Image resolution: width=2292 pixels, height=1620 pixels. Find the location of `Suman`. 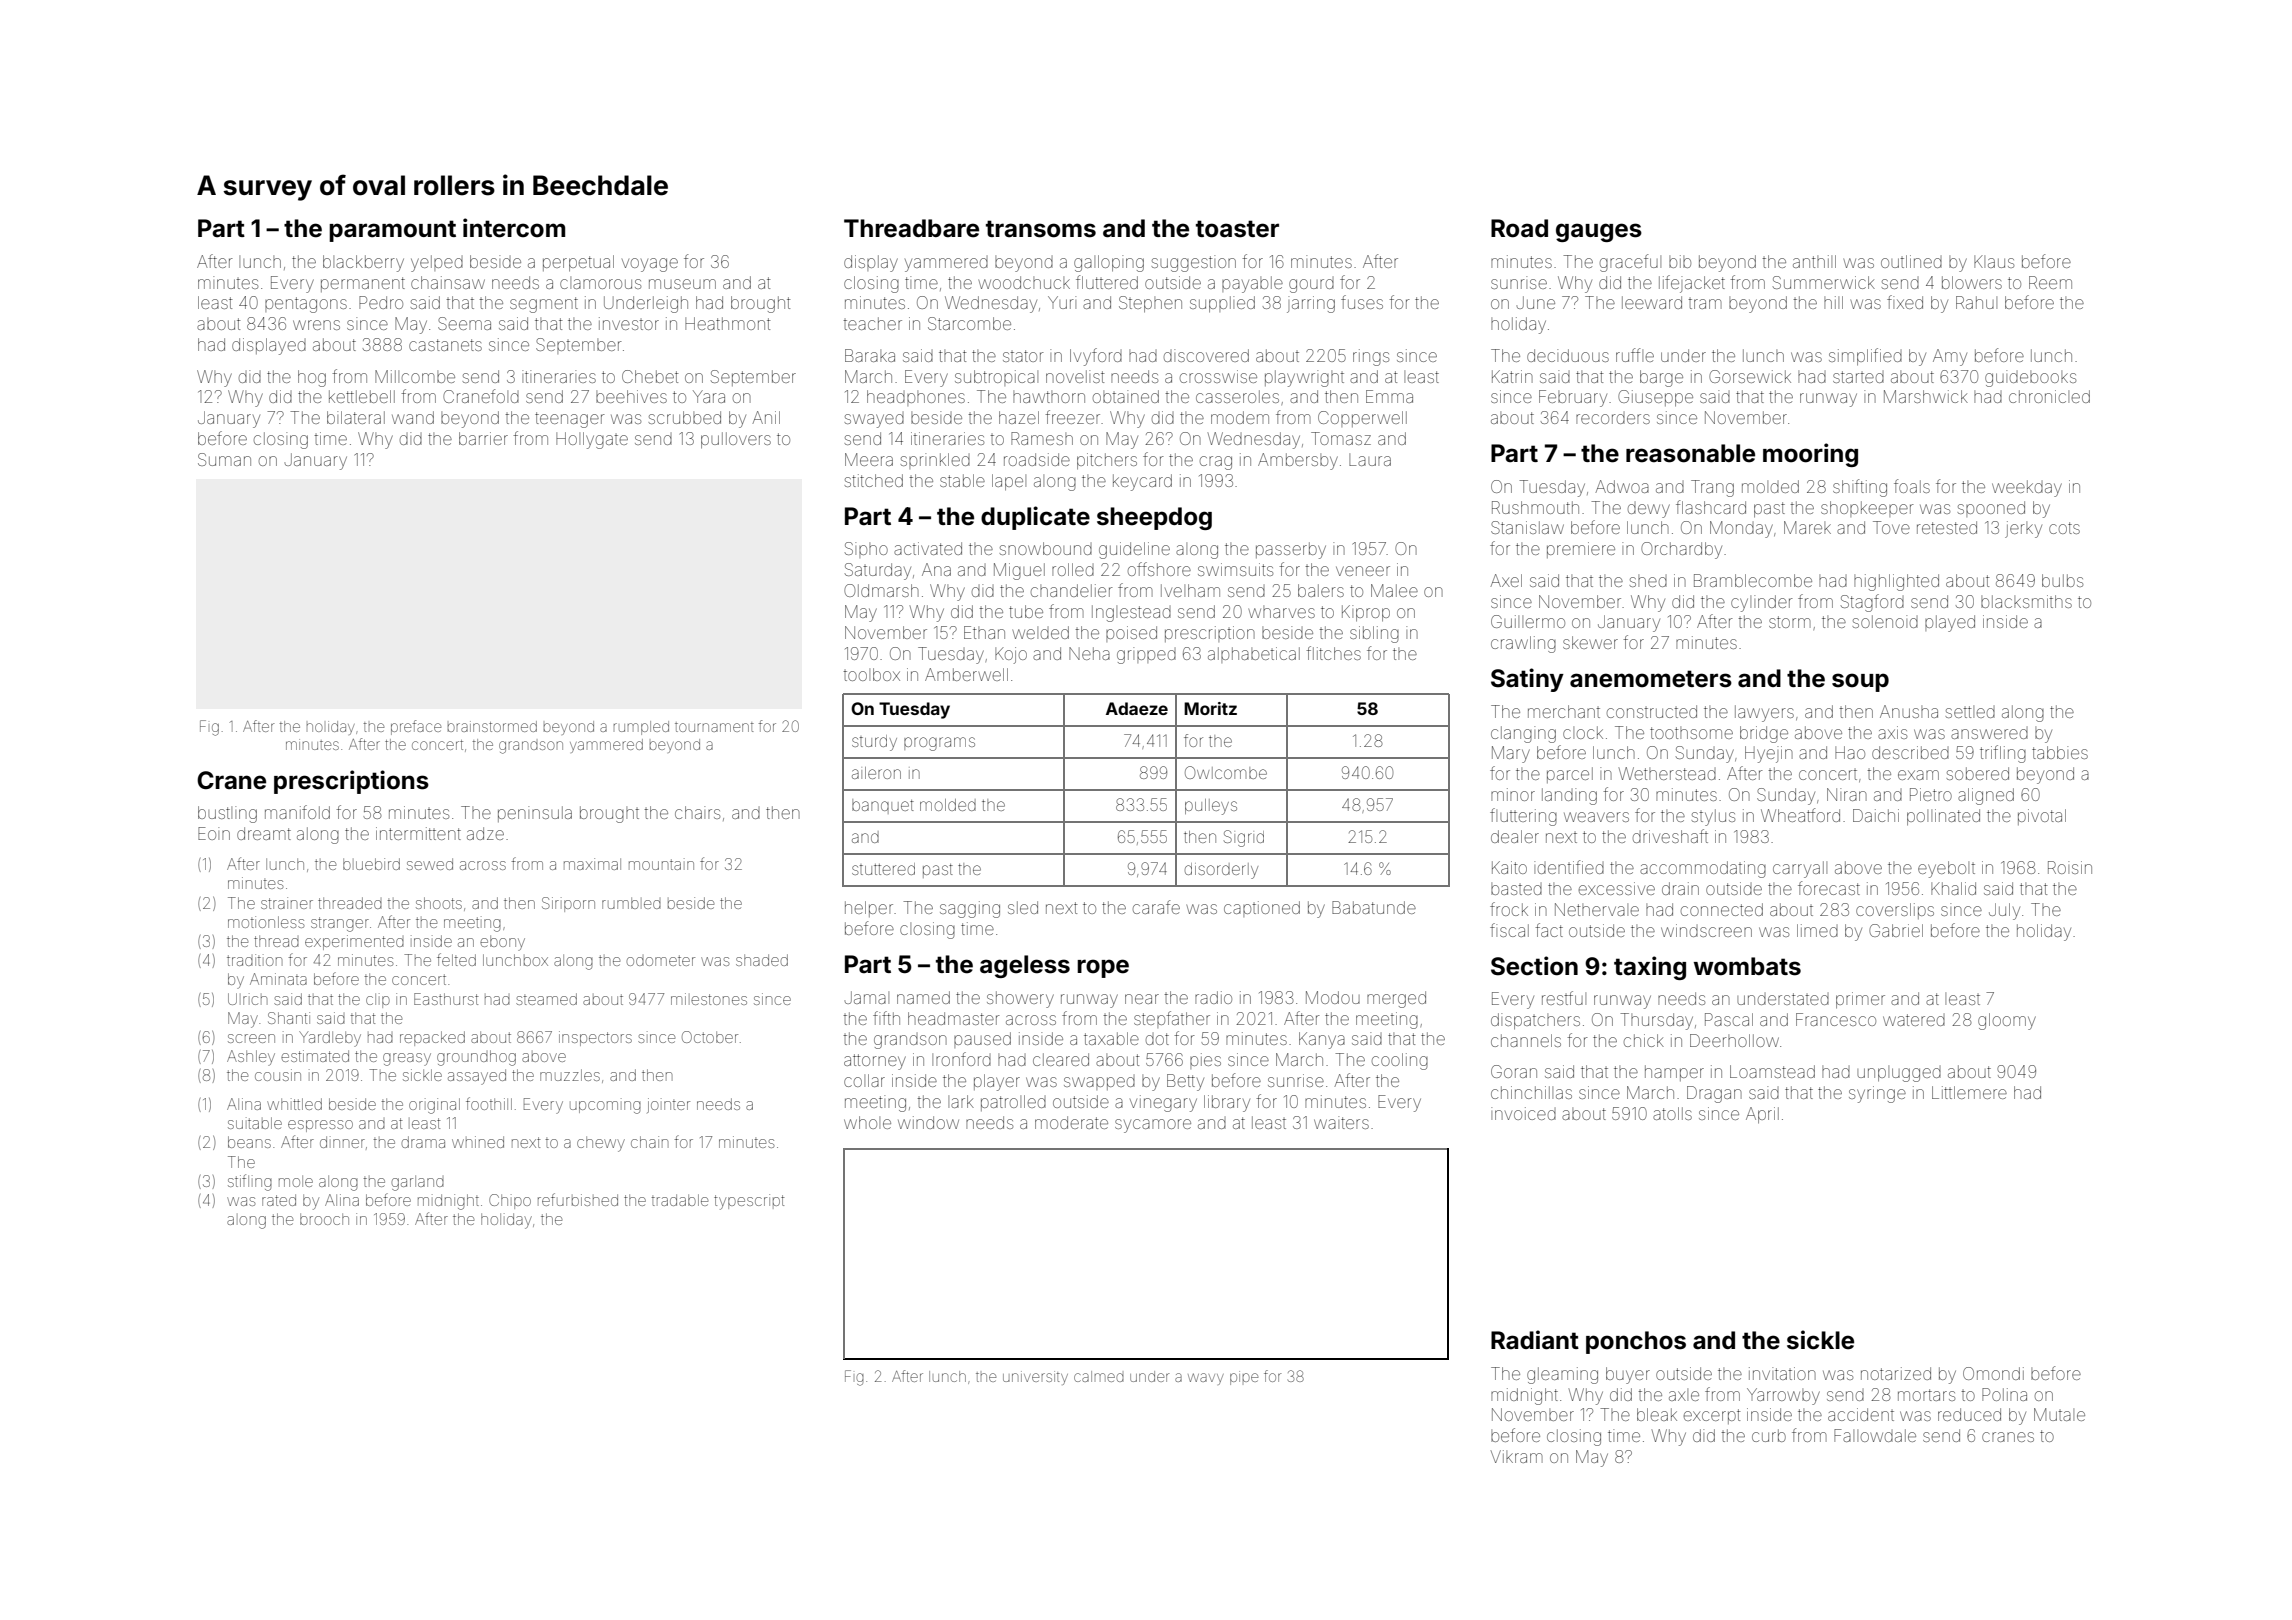

Suman is located at coordinates (224, 459).
